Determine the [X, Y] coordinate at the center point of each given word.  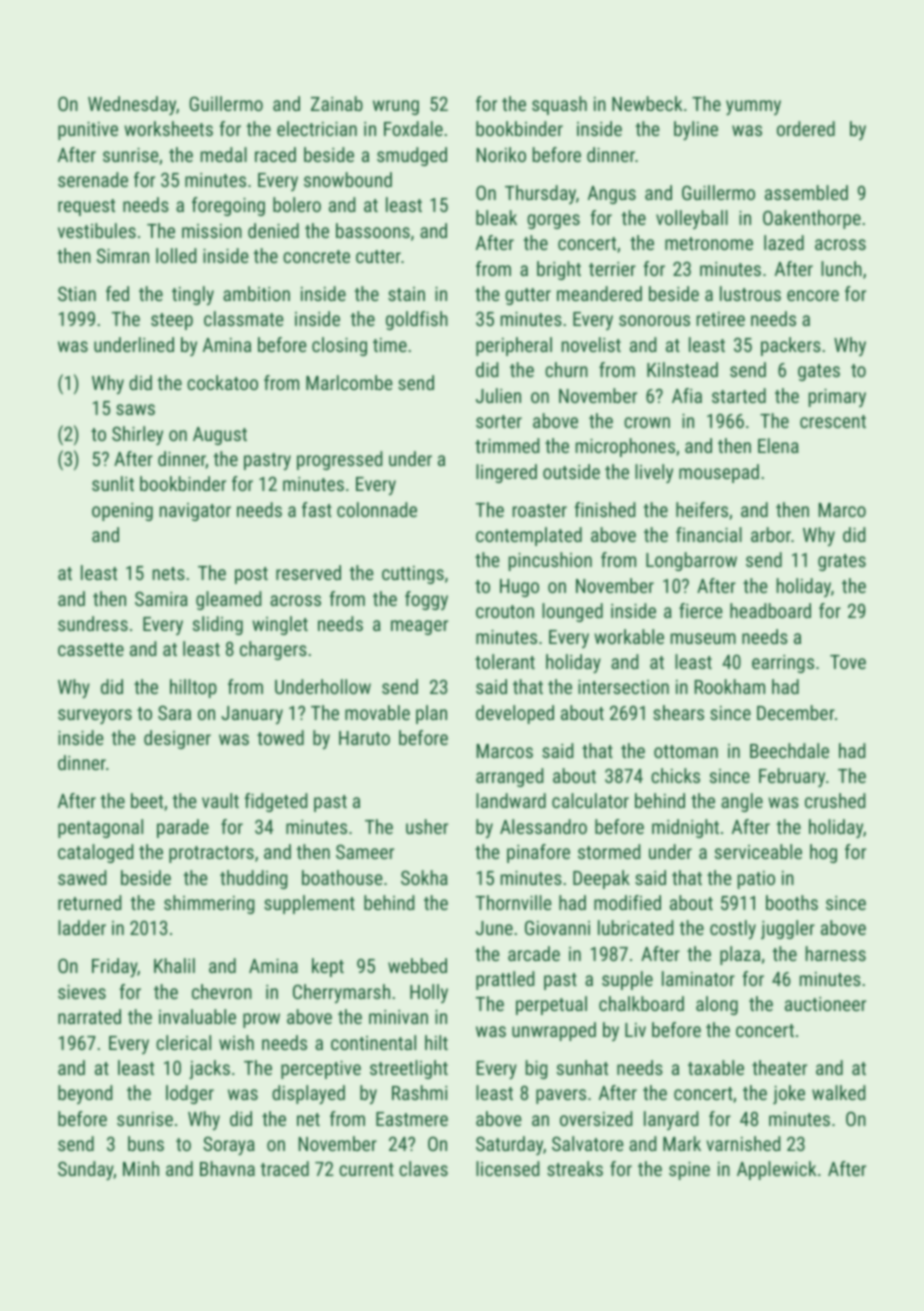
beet [147, 800]
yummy [753, 107]
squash [559, 105]
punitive [88, 130]
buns [146, 1143]
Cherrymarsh [341, 993]
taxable [716, 1067]
